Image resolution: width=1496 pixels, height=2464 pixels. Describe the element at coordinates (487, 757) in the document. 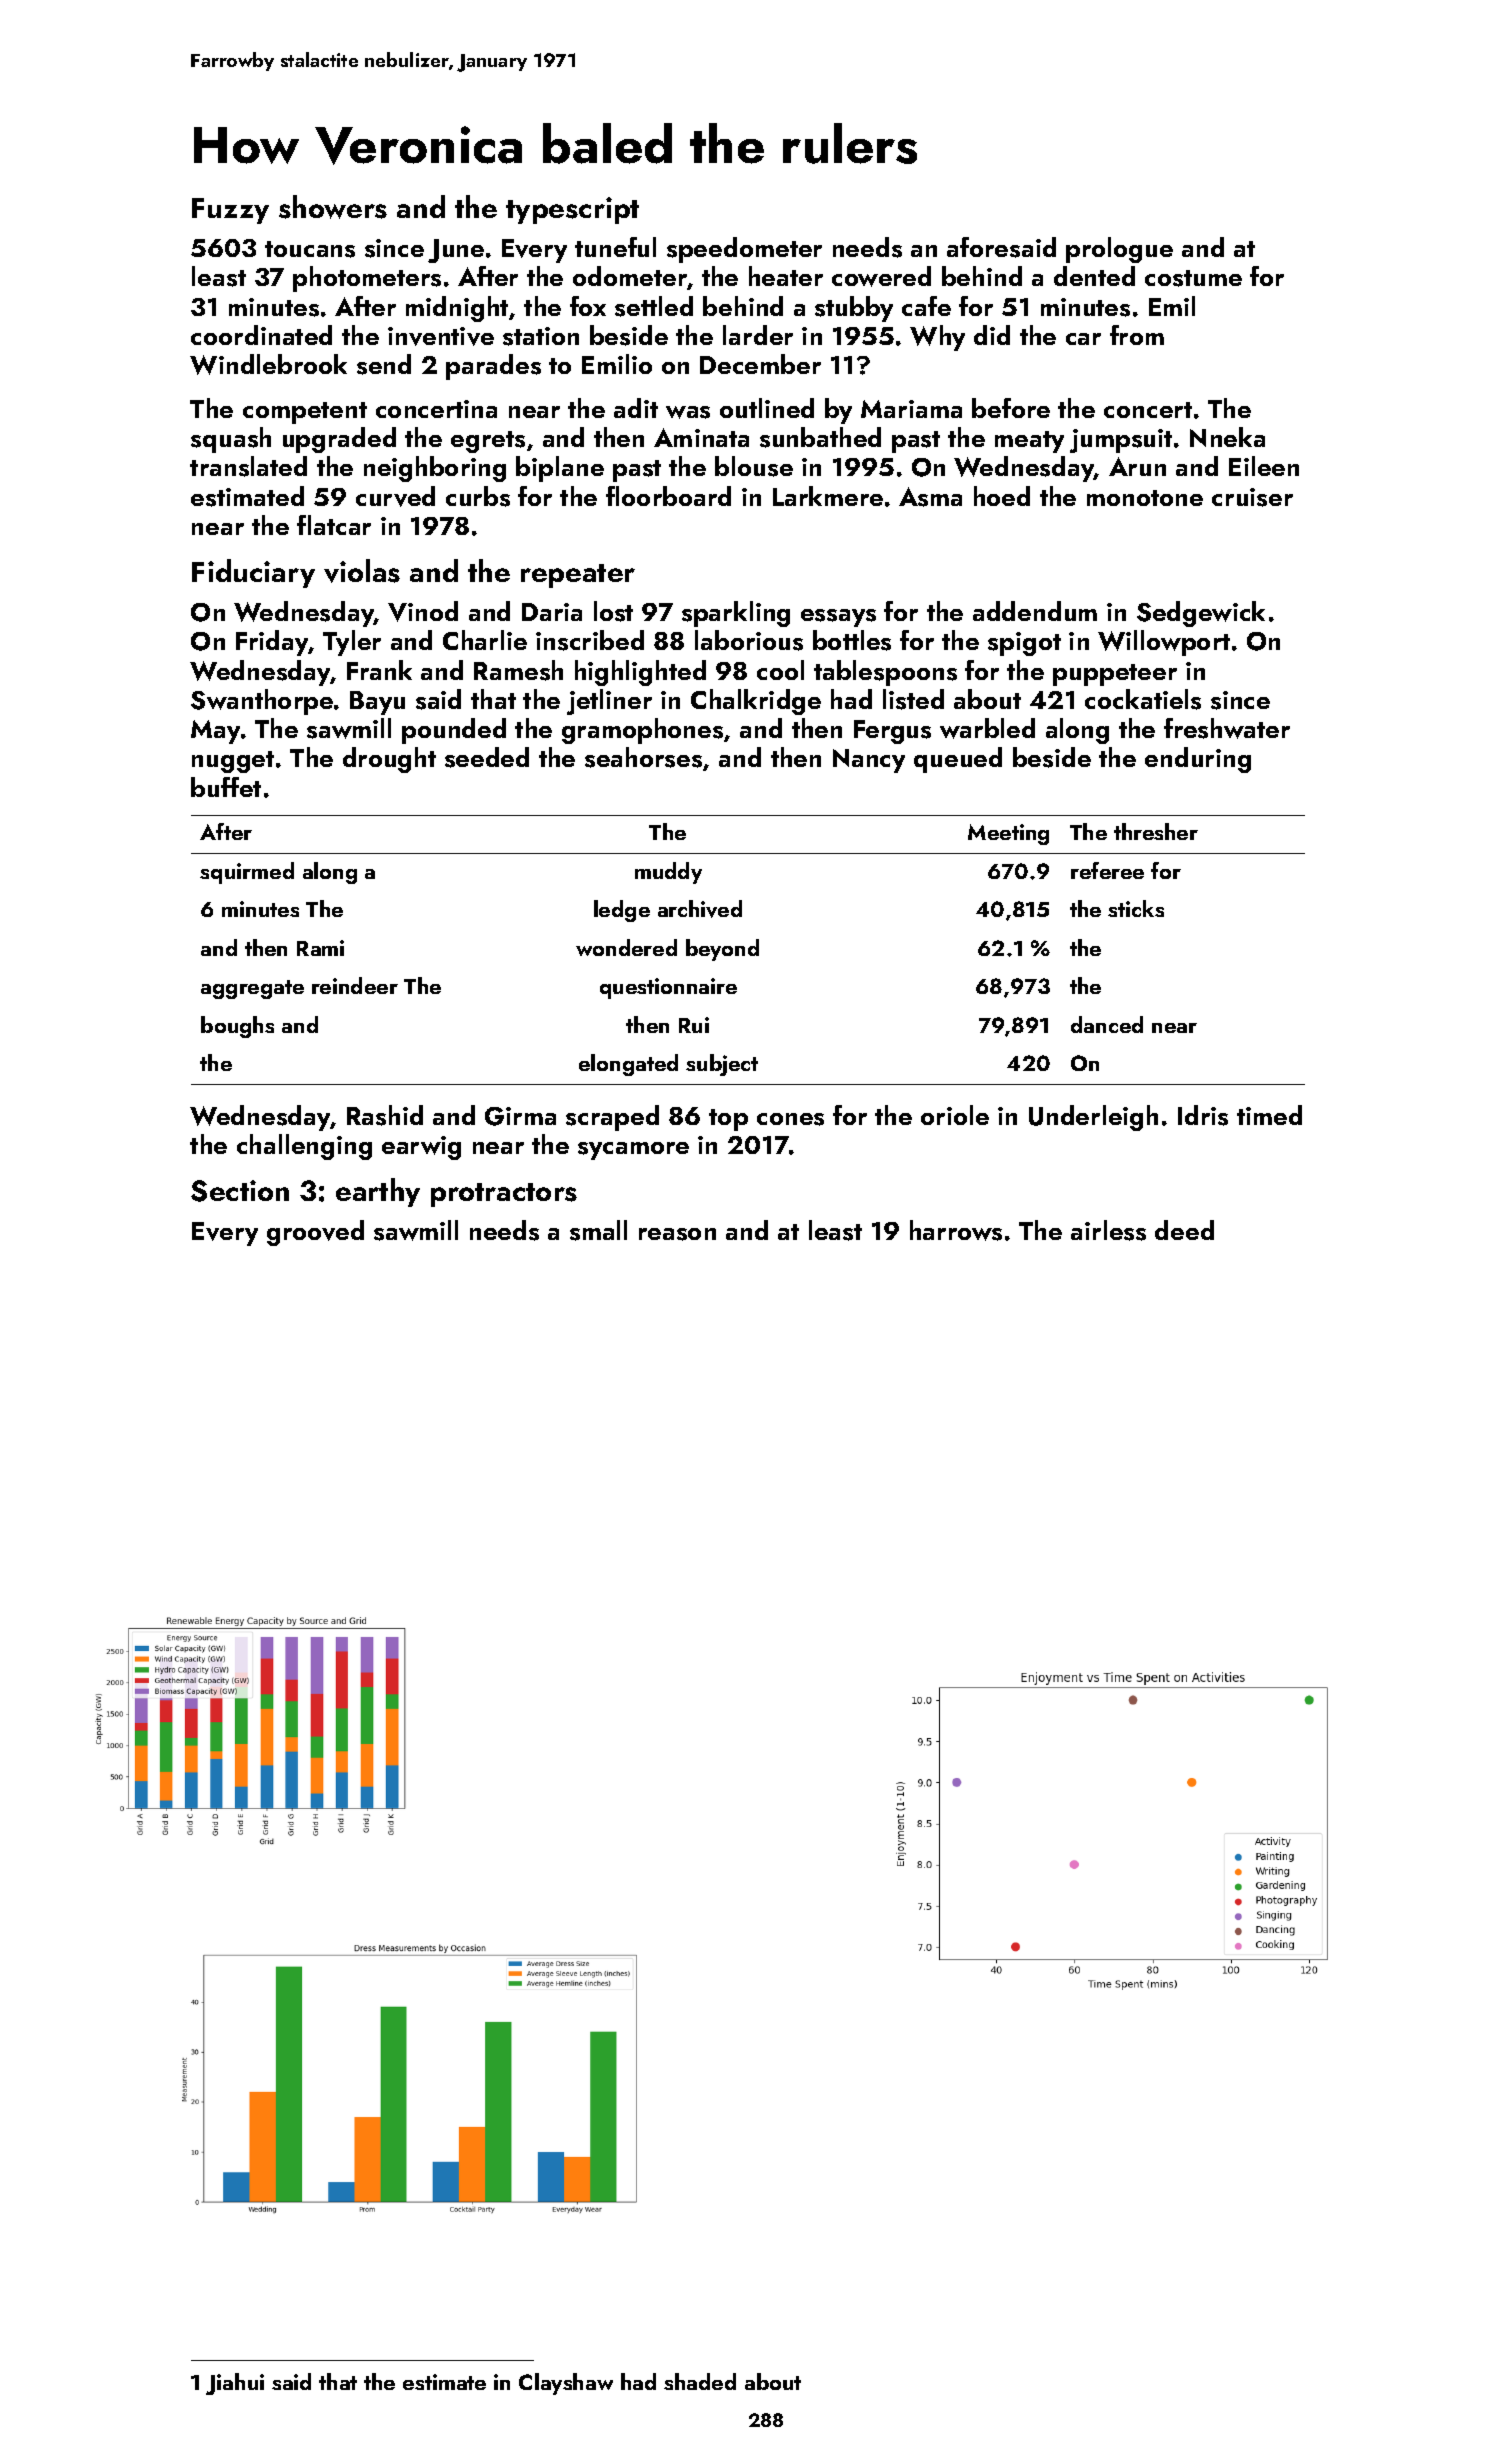

I see `seeded` at that location.
